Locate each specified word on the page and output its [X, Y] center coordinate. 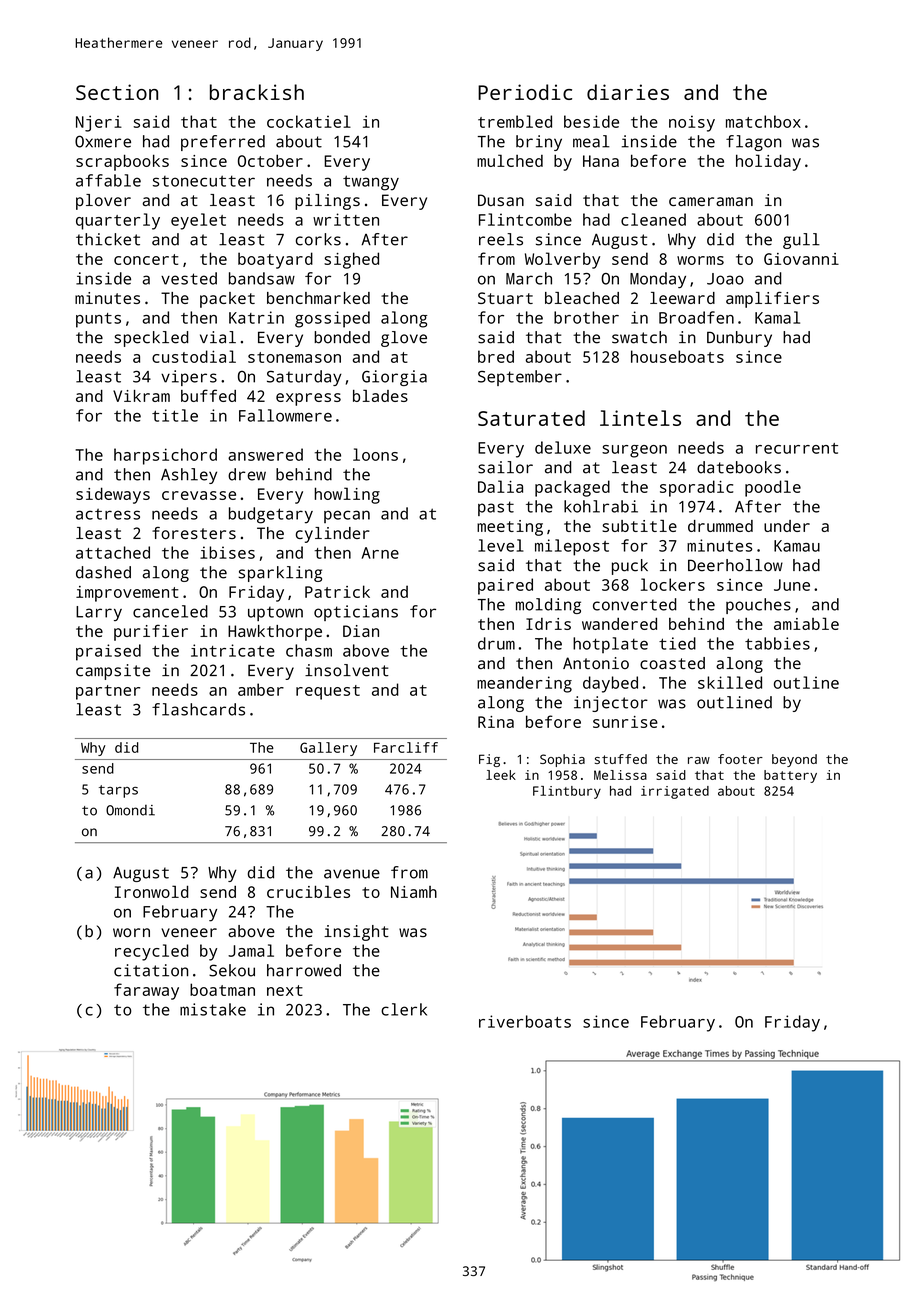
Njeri [99, 123]
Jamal [251, 950]
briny [539, 143]
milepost [572, 547]
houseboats [677, 356]
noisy [692, 123]
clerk [404, 1009]
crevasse [199, 495]
